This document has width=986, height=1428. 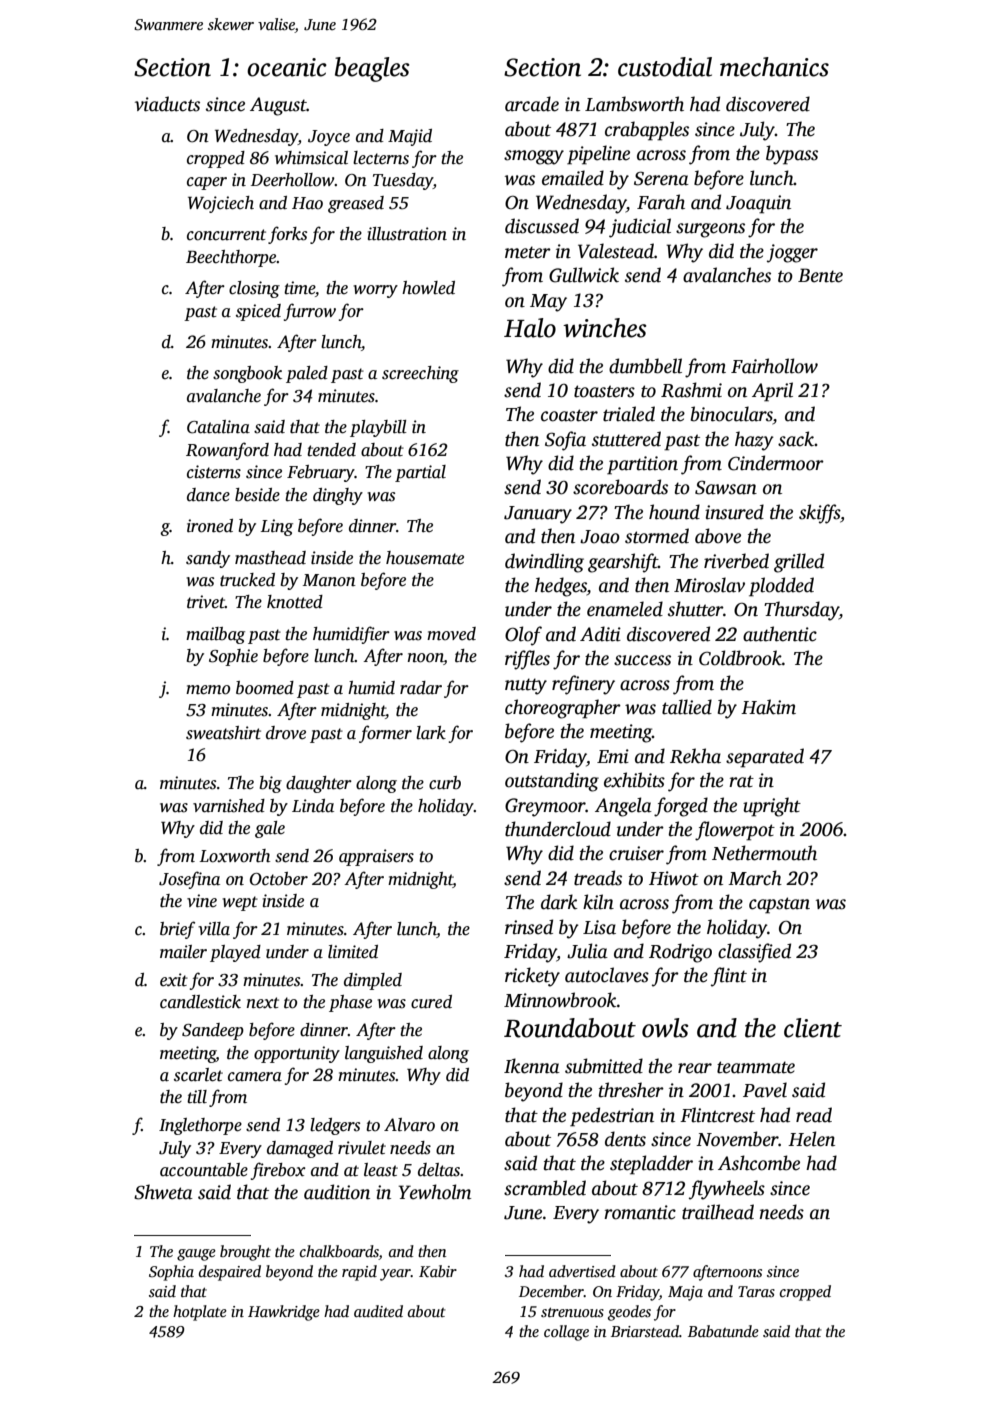 What do you see at coordinates (532, 104) in the document?
I see `arcade` at bounding box center [532, 104].
